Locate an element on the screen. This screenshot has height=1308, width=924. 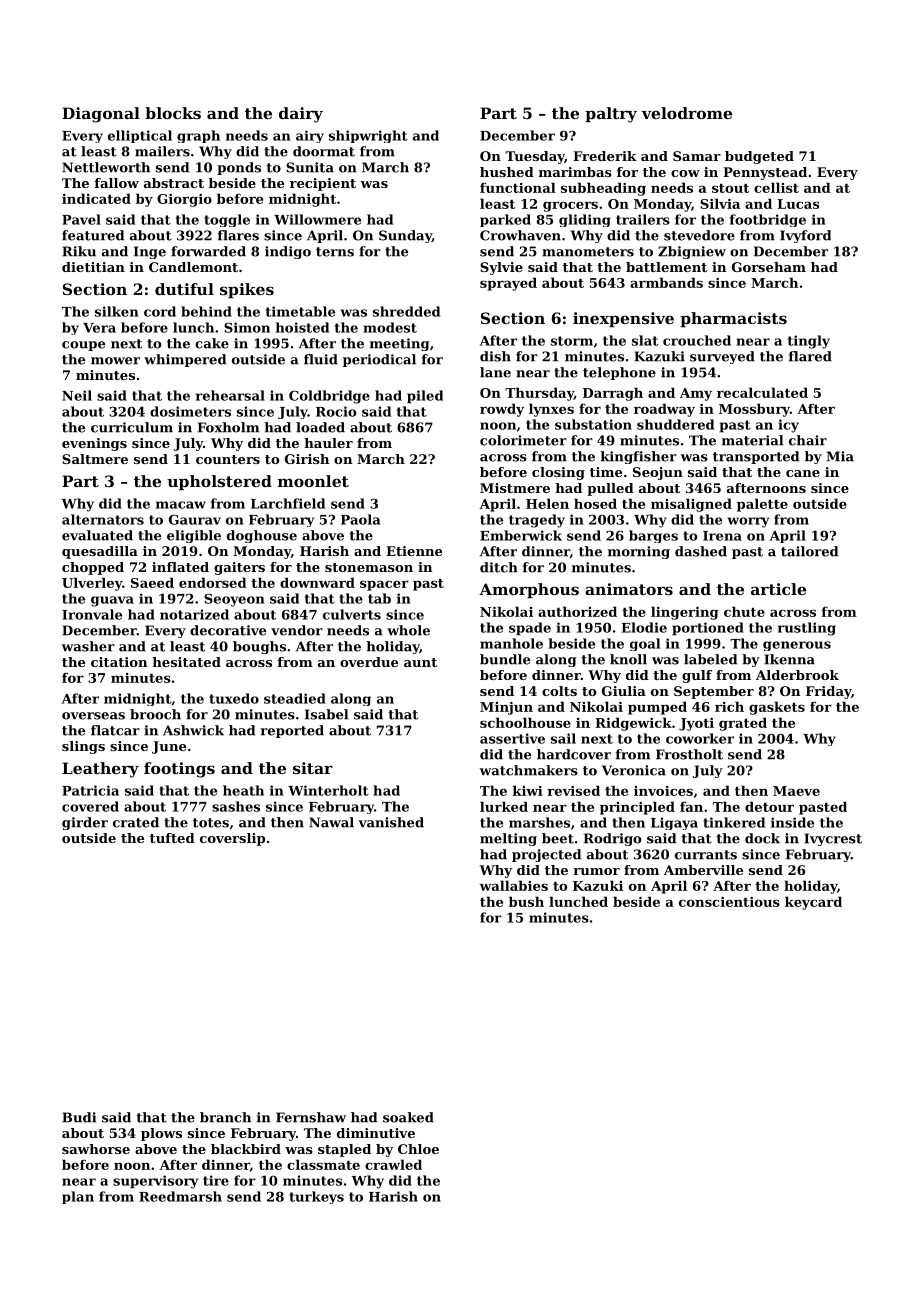
girder is located at coordinates (85, 823).
